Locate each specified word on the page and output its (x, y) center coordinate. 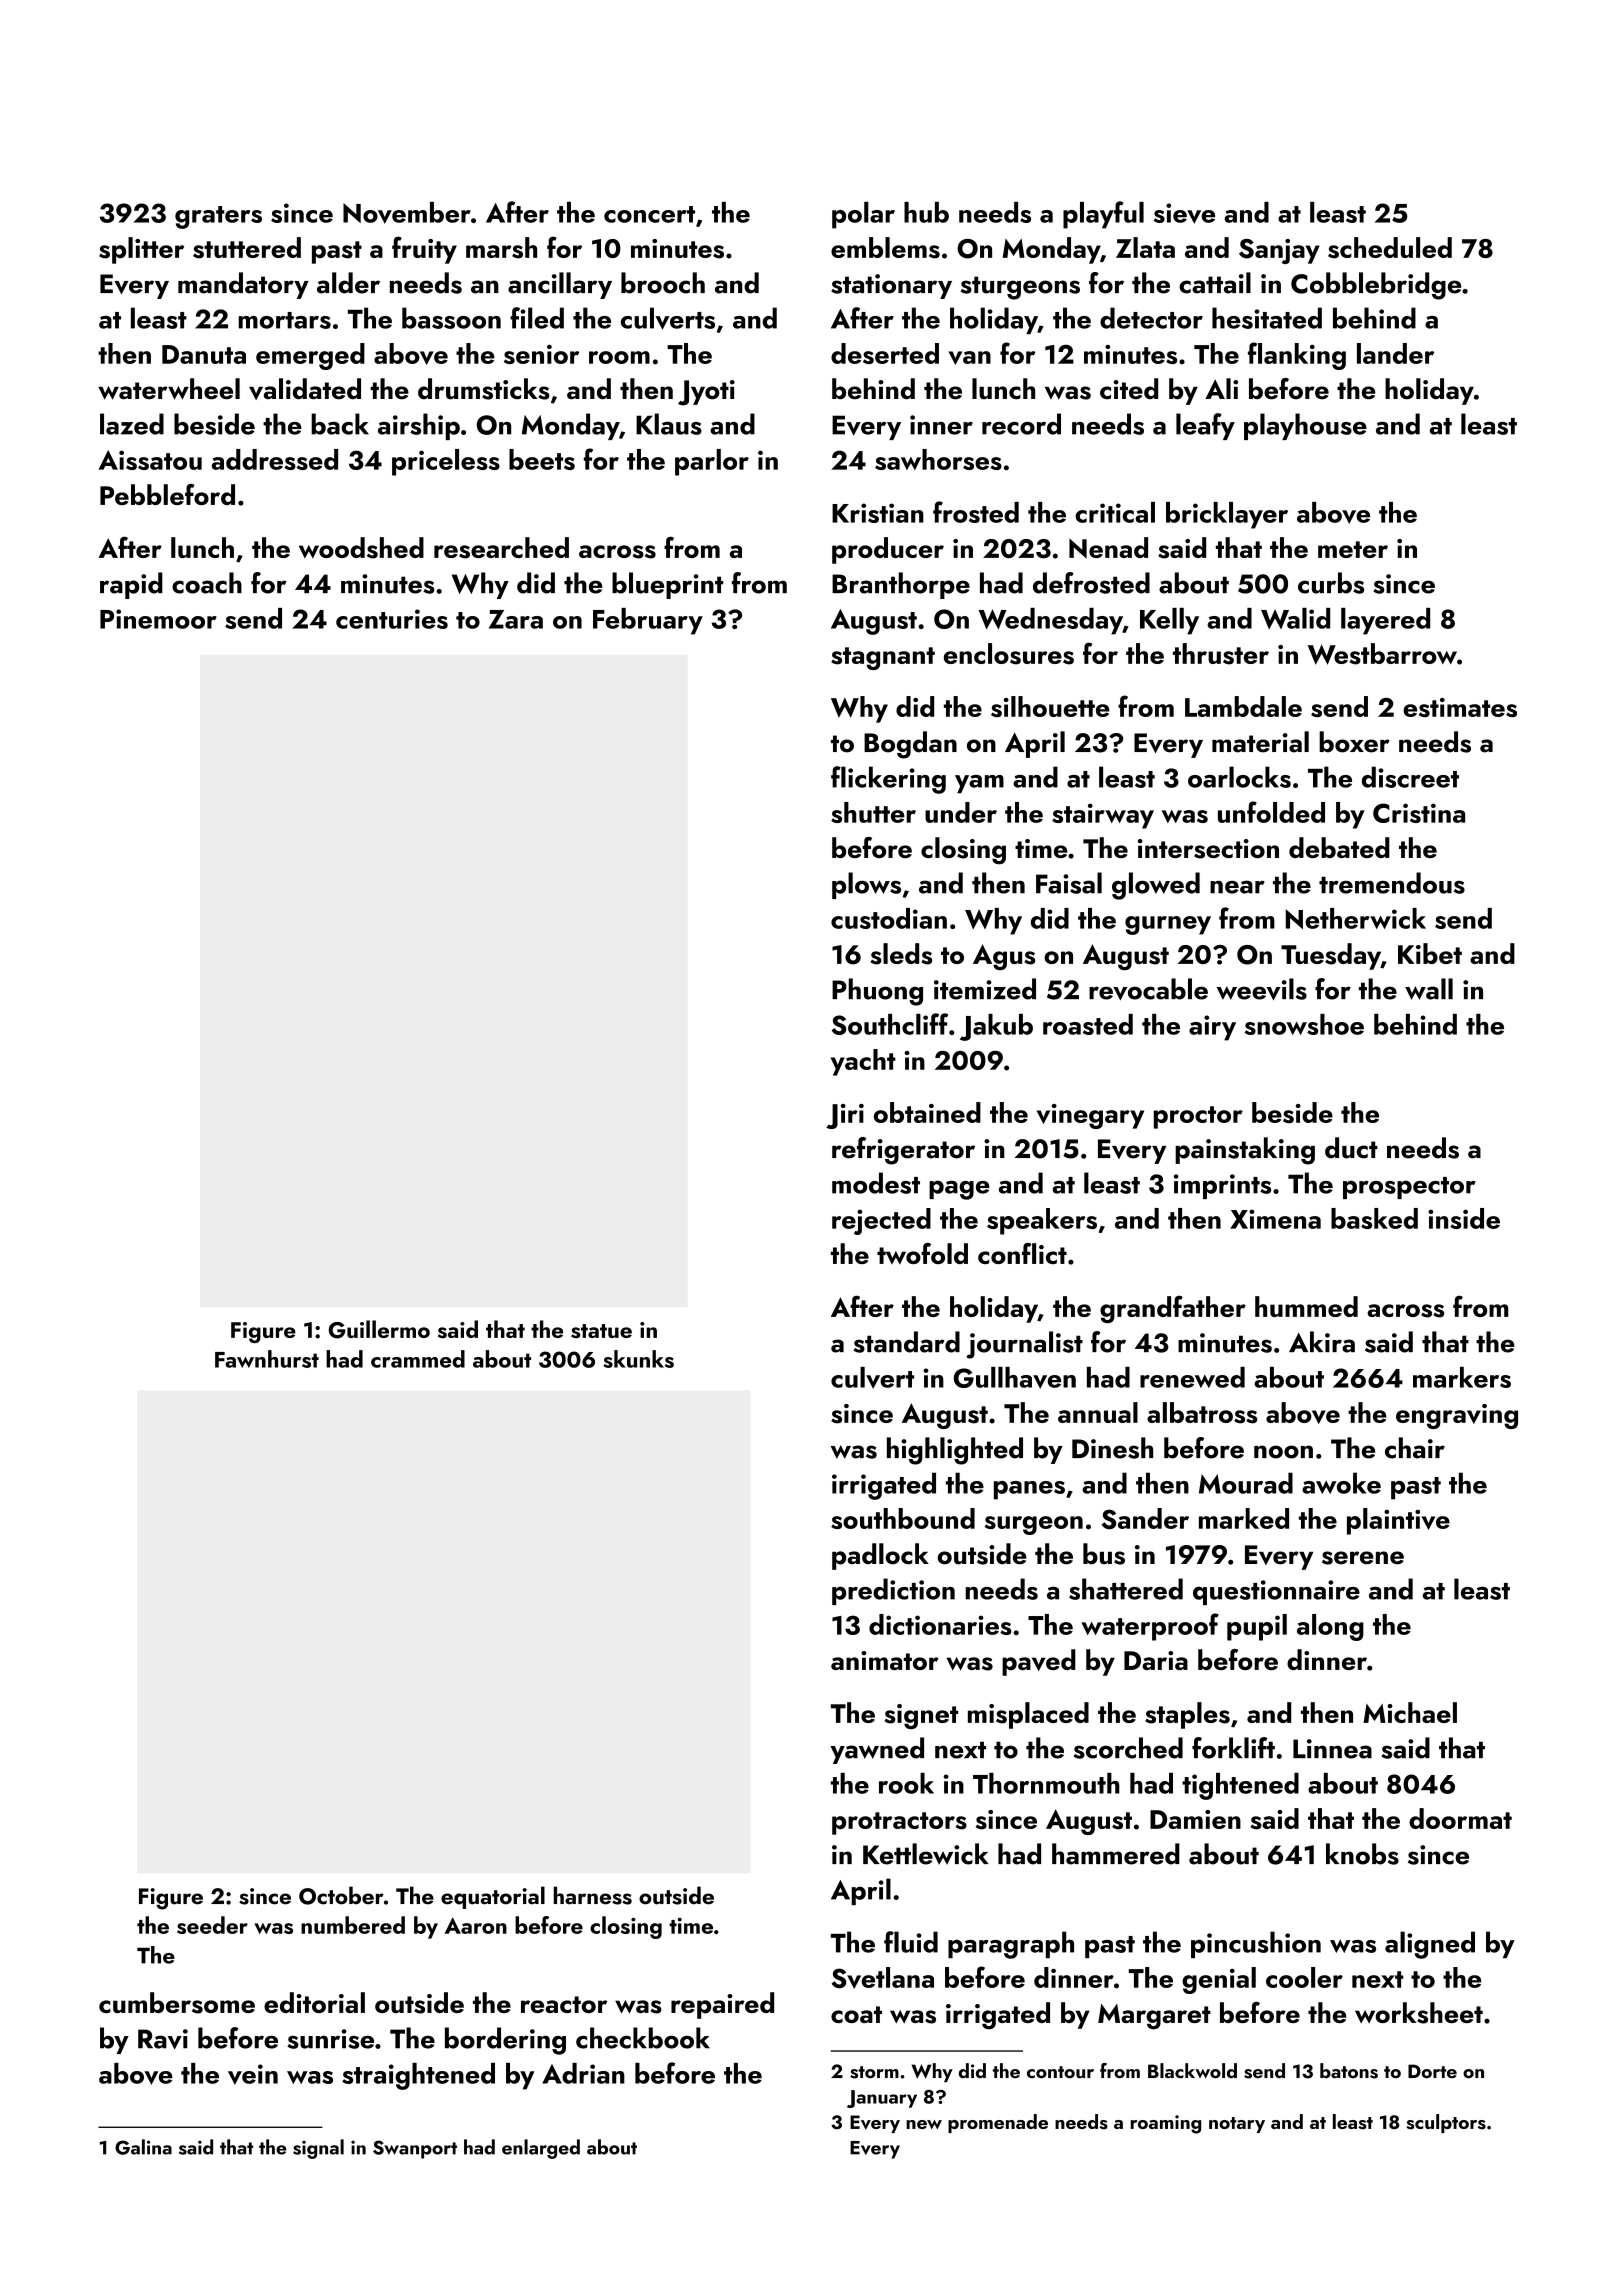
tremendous (1392, 883)
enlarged (541, 2149)
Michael (1410, 1712)
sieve (1184, 213)
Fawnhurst (267, 1359)
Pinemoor (158, 619)
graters (218, 217)
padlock (880, 1556)
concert (649, 214)
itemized (985, 989)
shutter (873, 812)
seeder (212, 1925)
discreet (1410, 777)
